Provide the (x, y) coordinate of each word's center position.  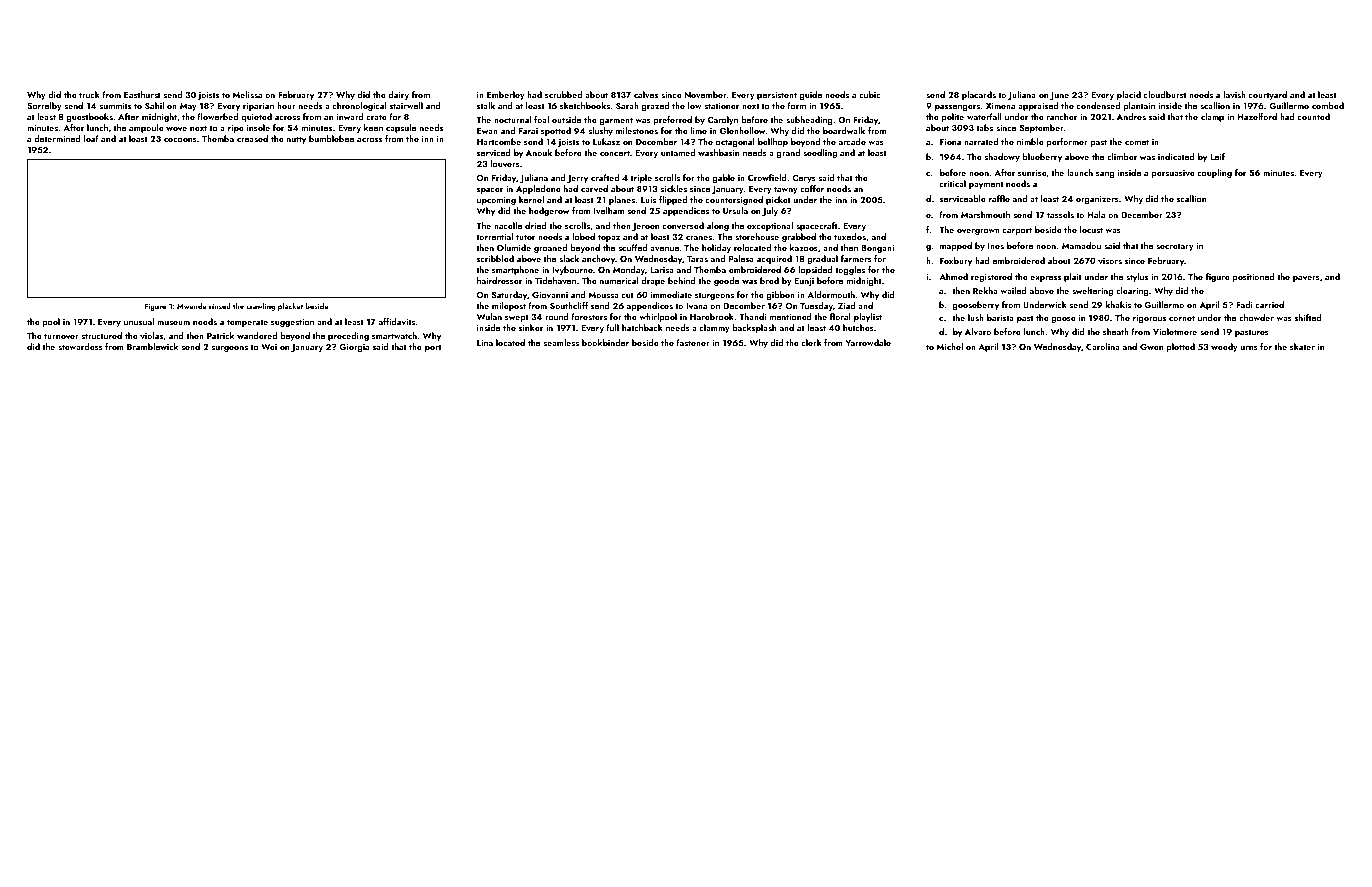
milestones (637, 130)
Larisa (662, 270)
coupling (1214, 173)
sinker (531, 327)
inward (350, 116)
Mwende (192, 306)
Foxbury (956, 261)
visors (1110, 261)
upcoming (496, 201)
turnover (61, 336)
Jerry (577, 179)
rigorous (1149, 319)
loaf (91, 138)
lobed (584, 236)
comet (1137, 142)
